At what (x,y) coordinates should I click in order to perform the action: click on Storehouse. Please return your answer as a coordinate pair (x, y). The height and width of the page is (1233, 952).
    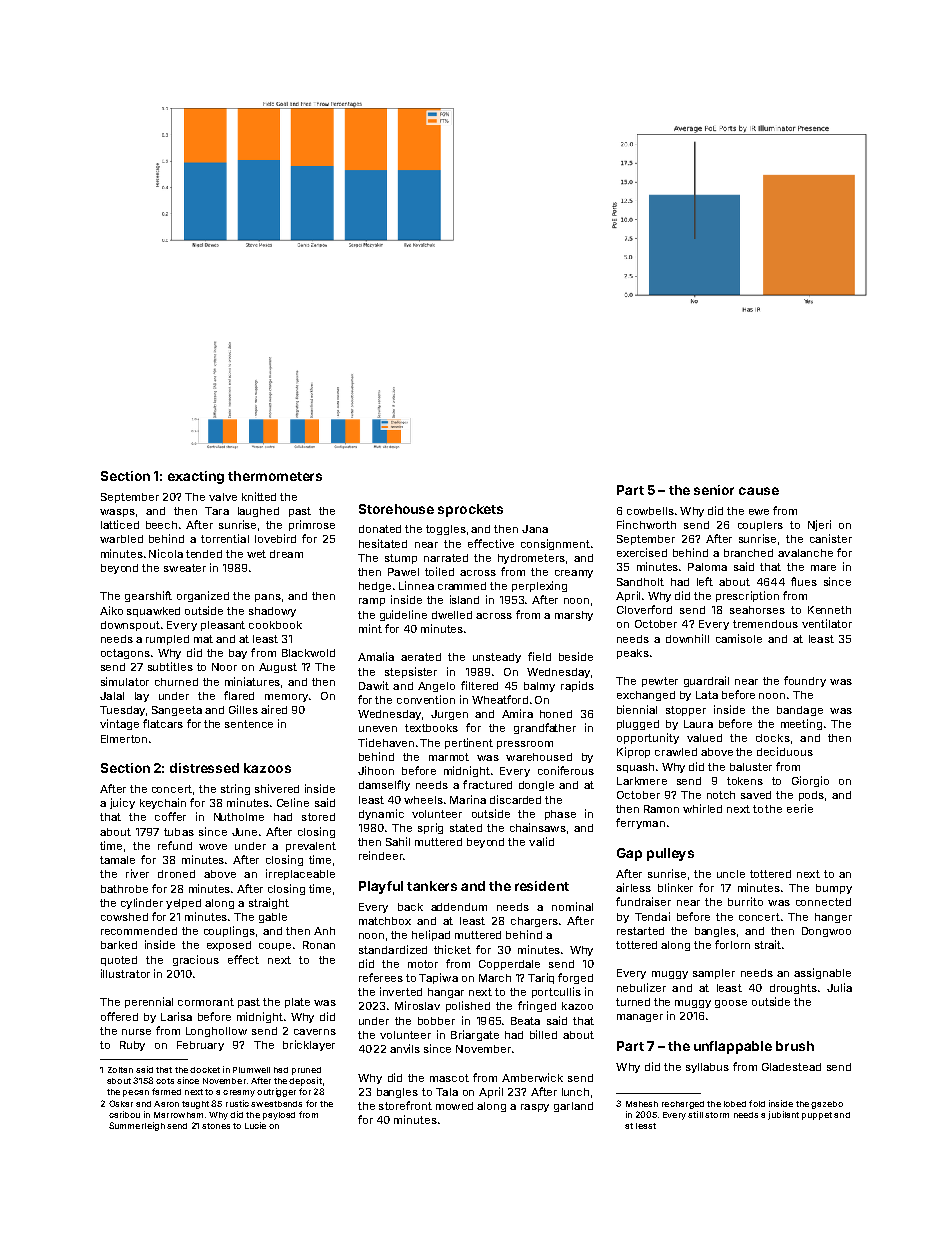
    Looking at the image, I should click on (396, 509).
